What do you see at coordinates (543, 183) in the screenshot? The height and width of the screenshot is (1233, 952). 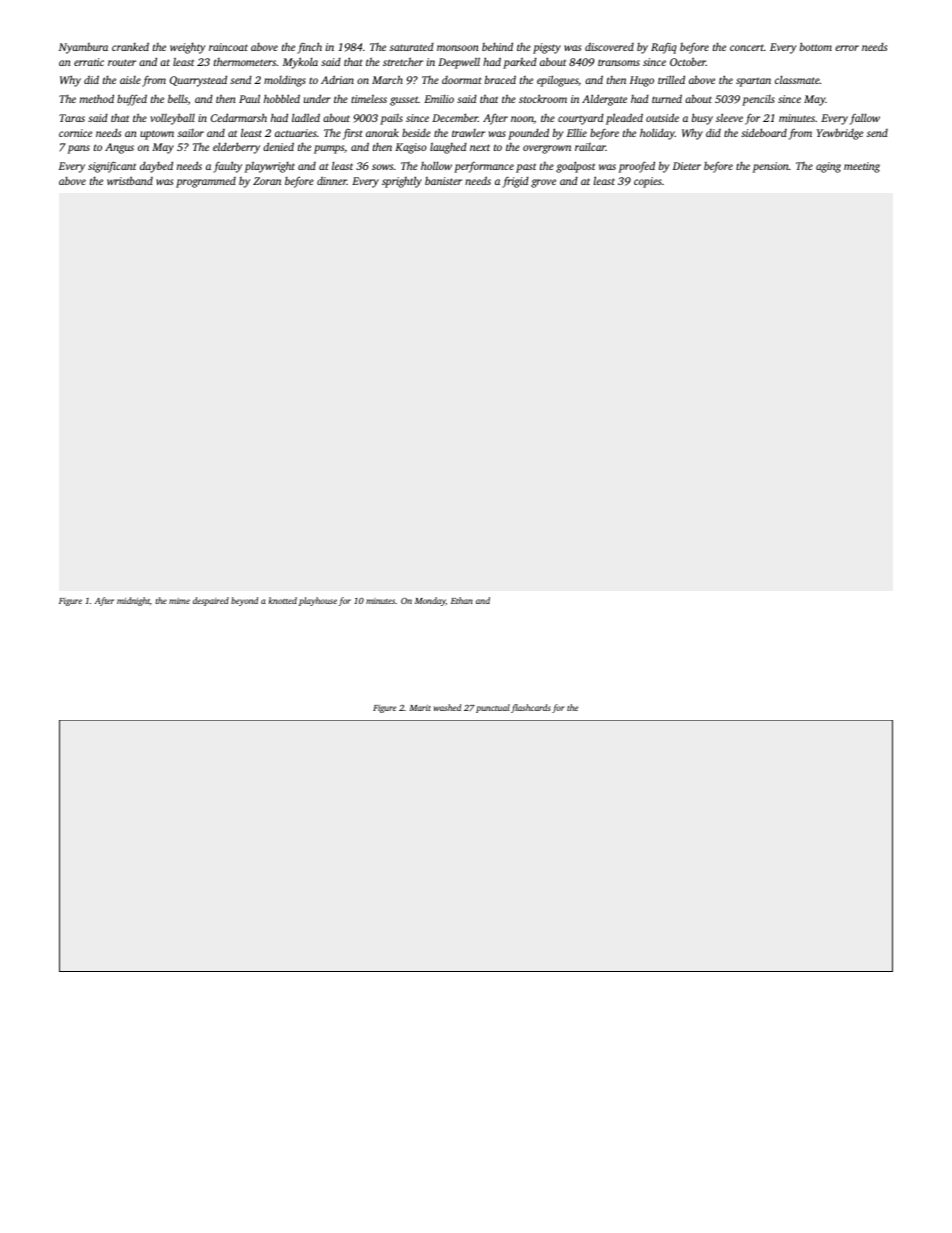 I see `grove` at bounding box center [543, 183].
